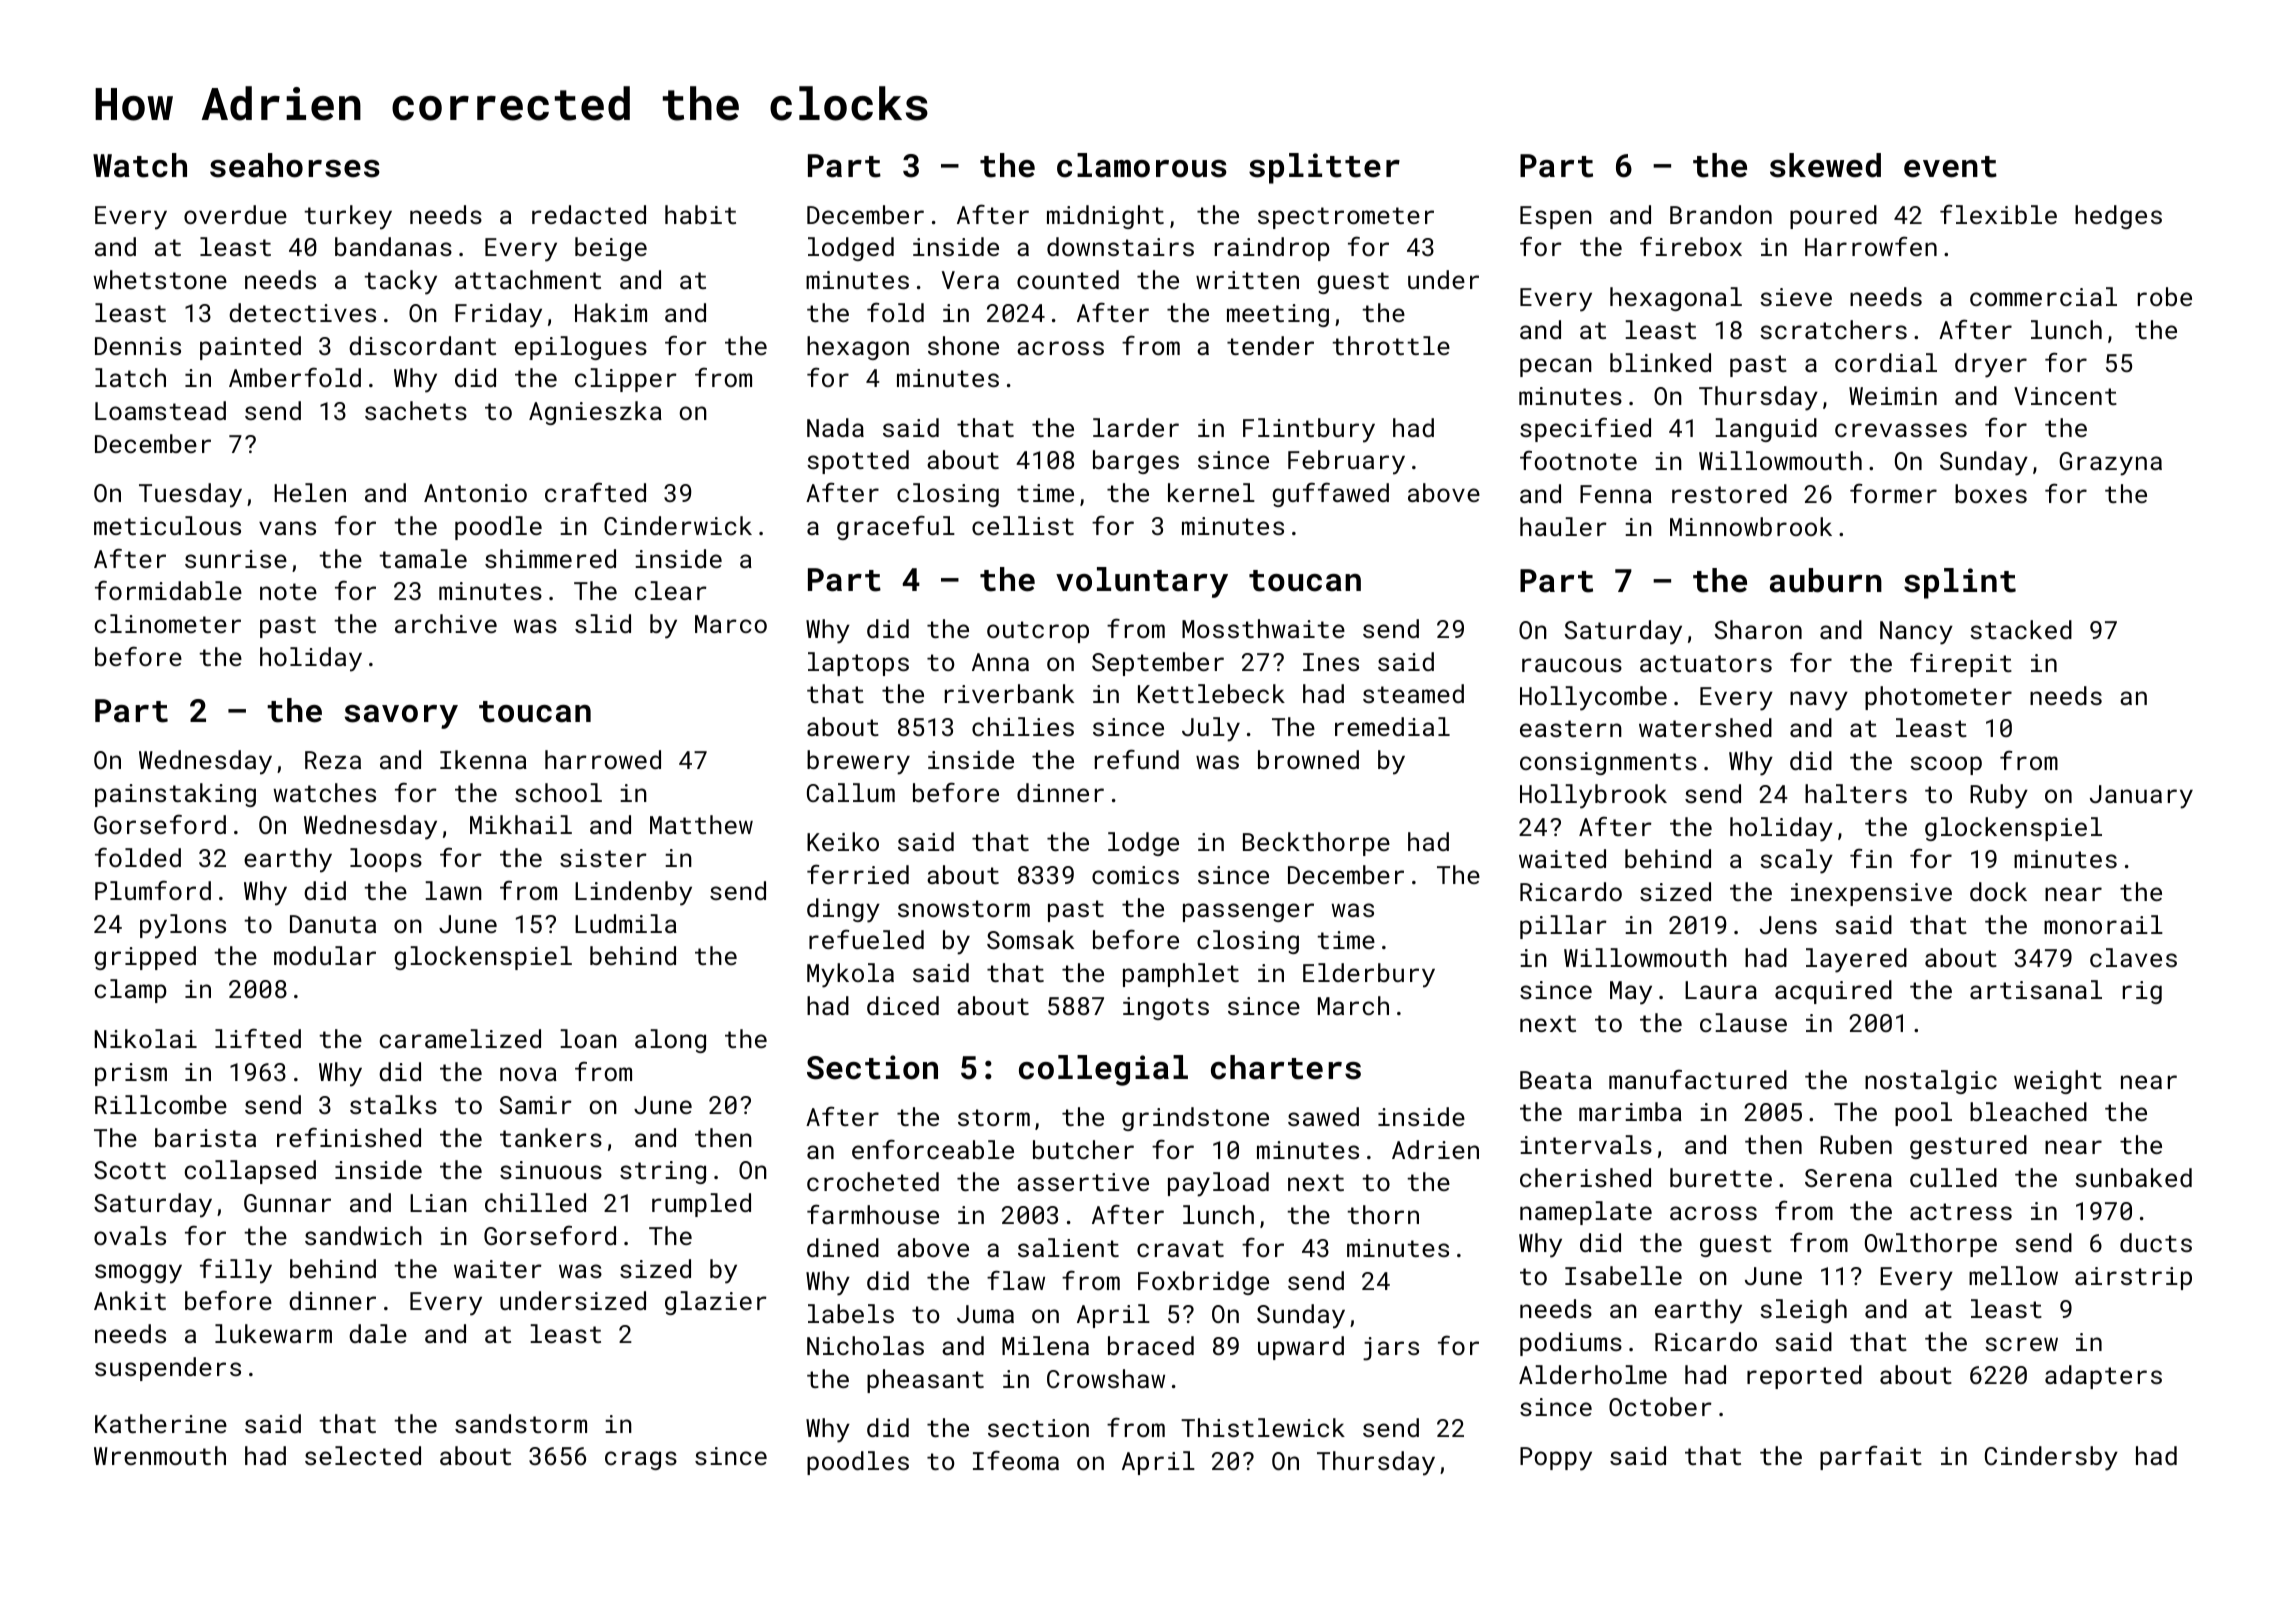 The height and width of the page is (1620, 2291). Describe the element at coordinates (161, 1423) in the page. I see `Katherine` at that location.
